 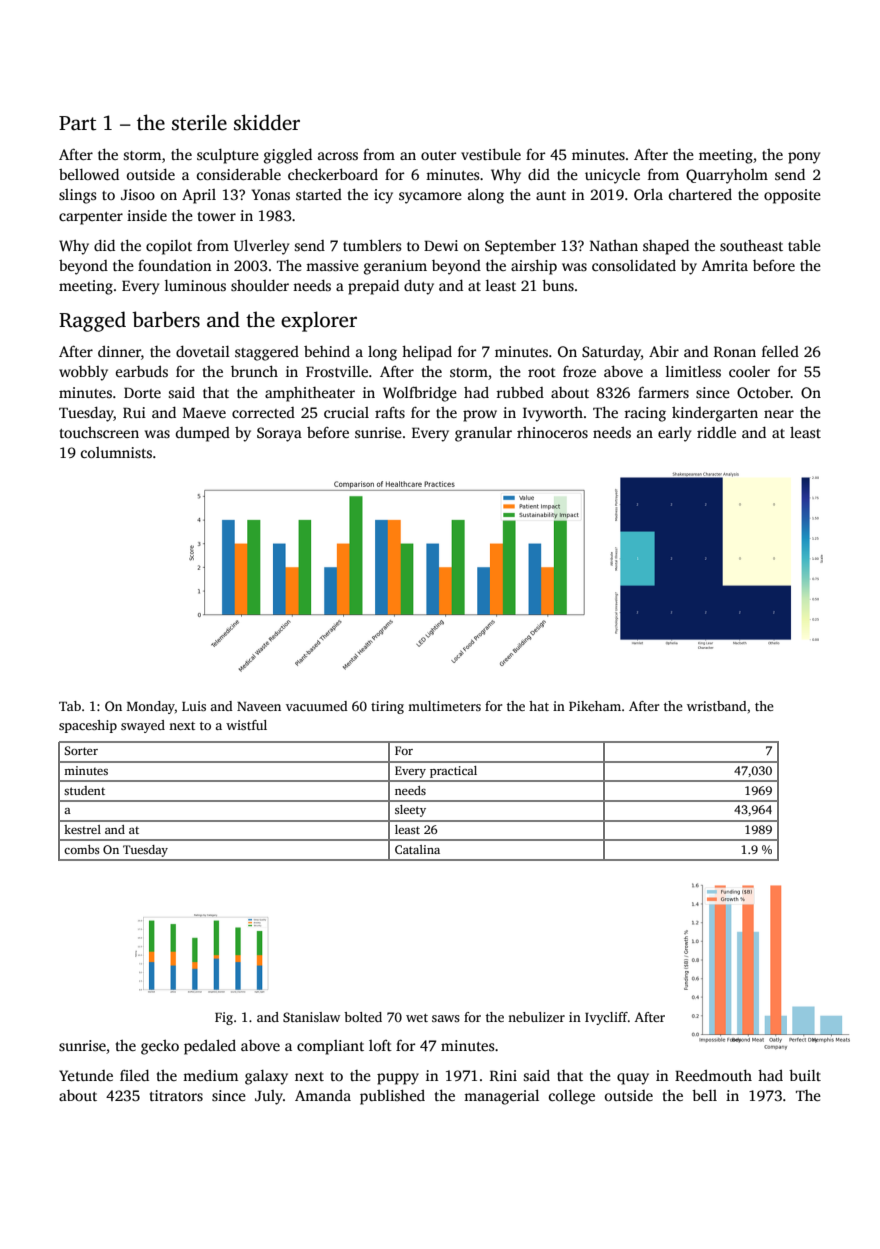 I want to click on sterile, so click(x=199, y=122).
